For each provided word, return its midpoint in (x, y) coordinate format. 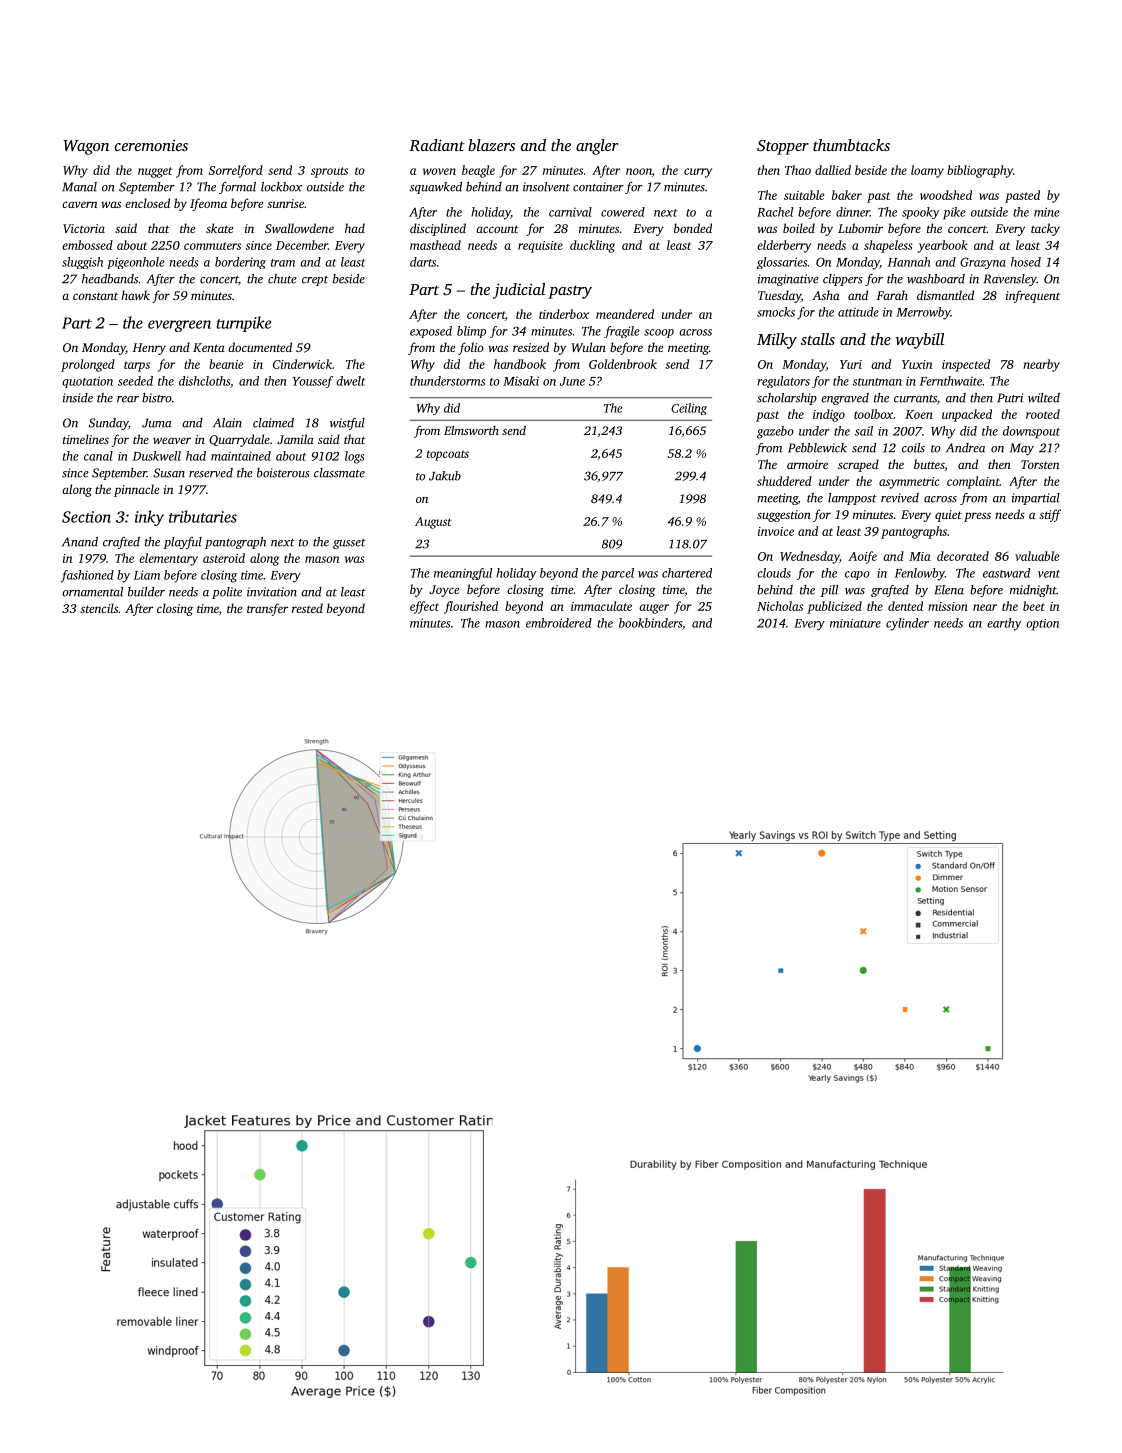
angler (597, 147)
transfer (267, 609)
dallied (833, 170)
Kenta (209, 347)
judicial (519, 291)
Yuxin (917, 364)
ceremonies (151, 145)
